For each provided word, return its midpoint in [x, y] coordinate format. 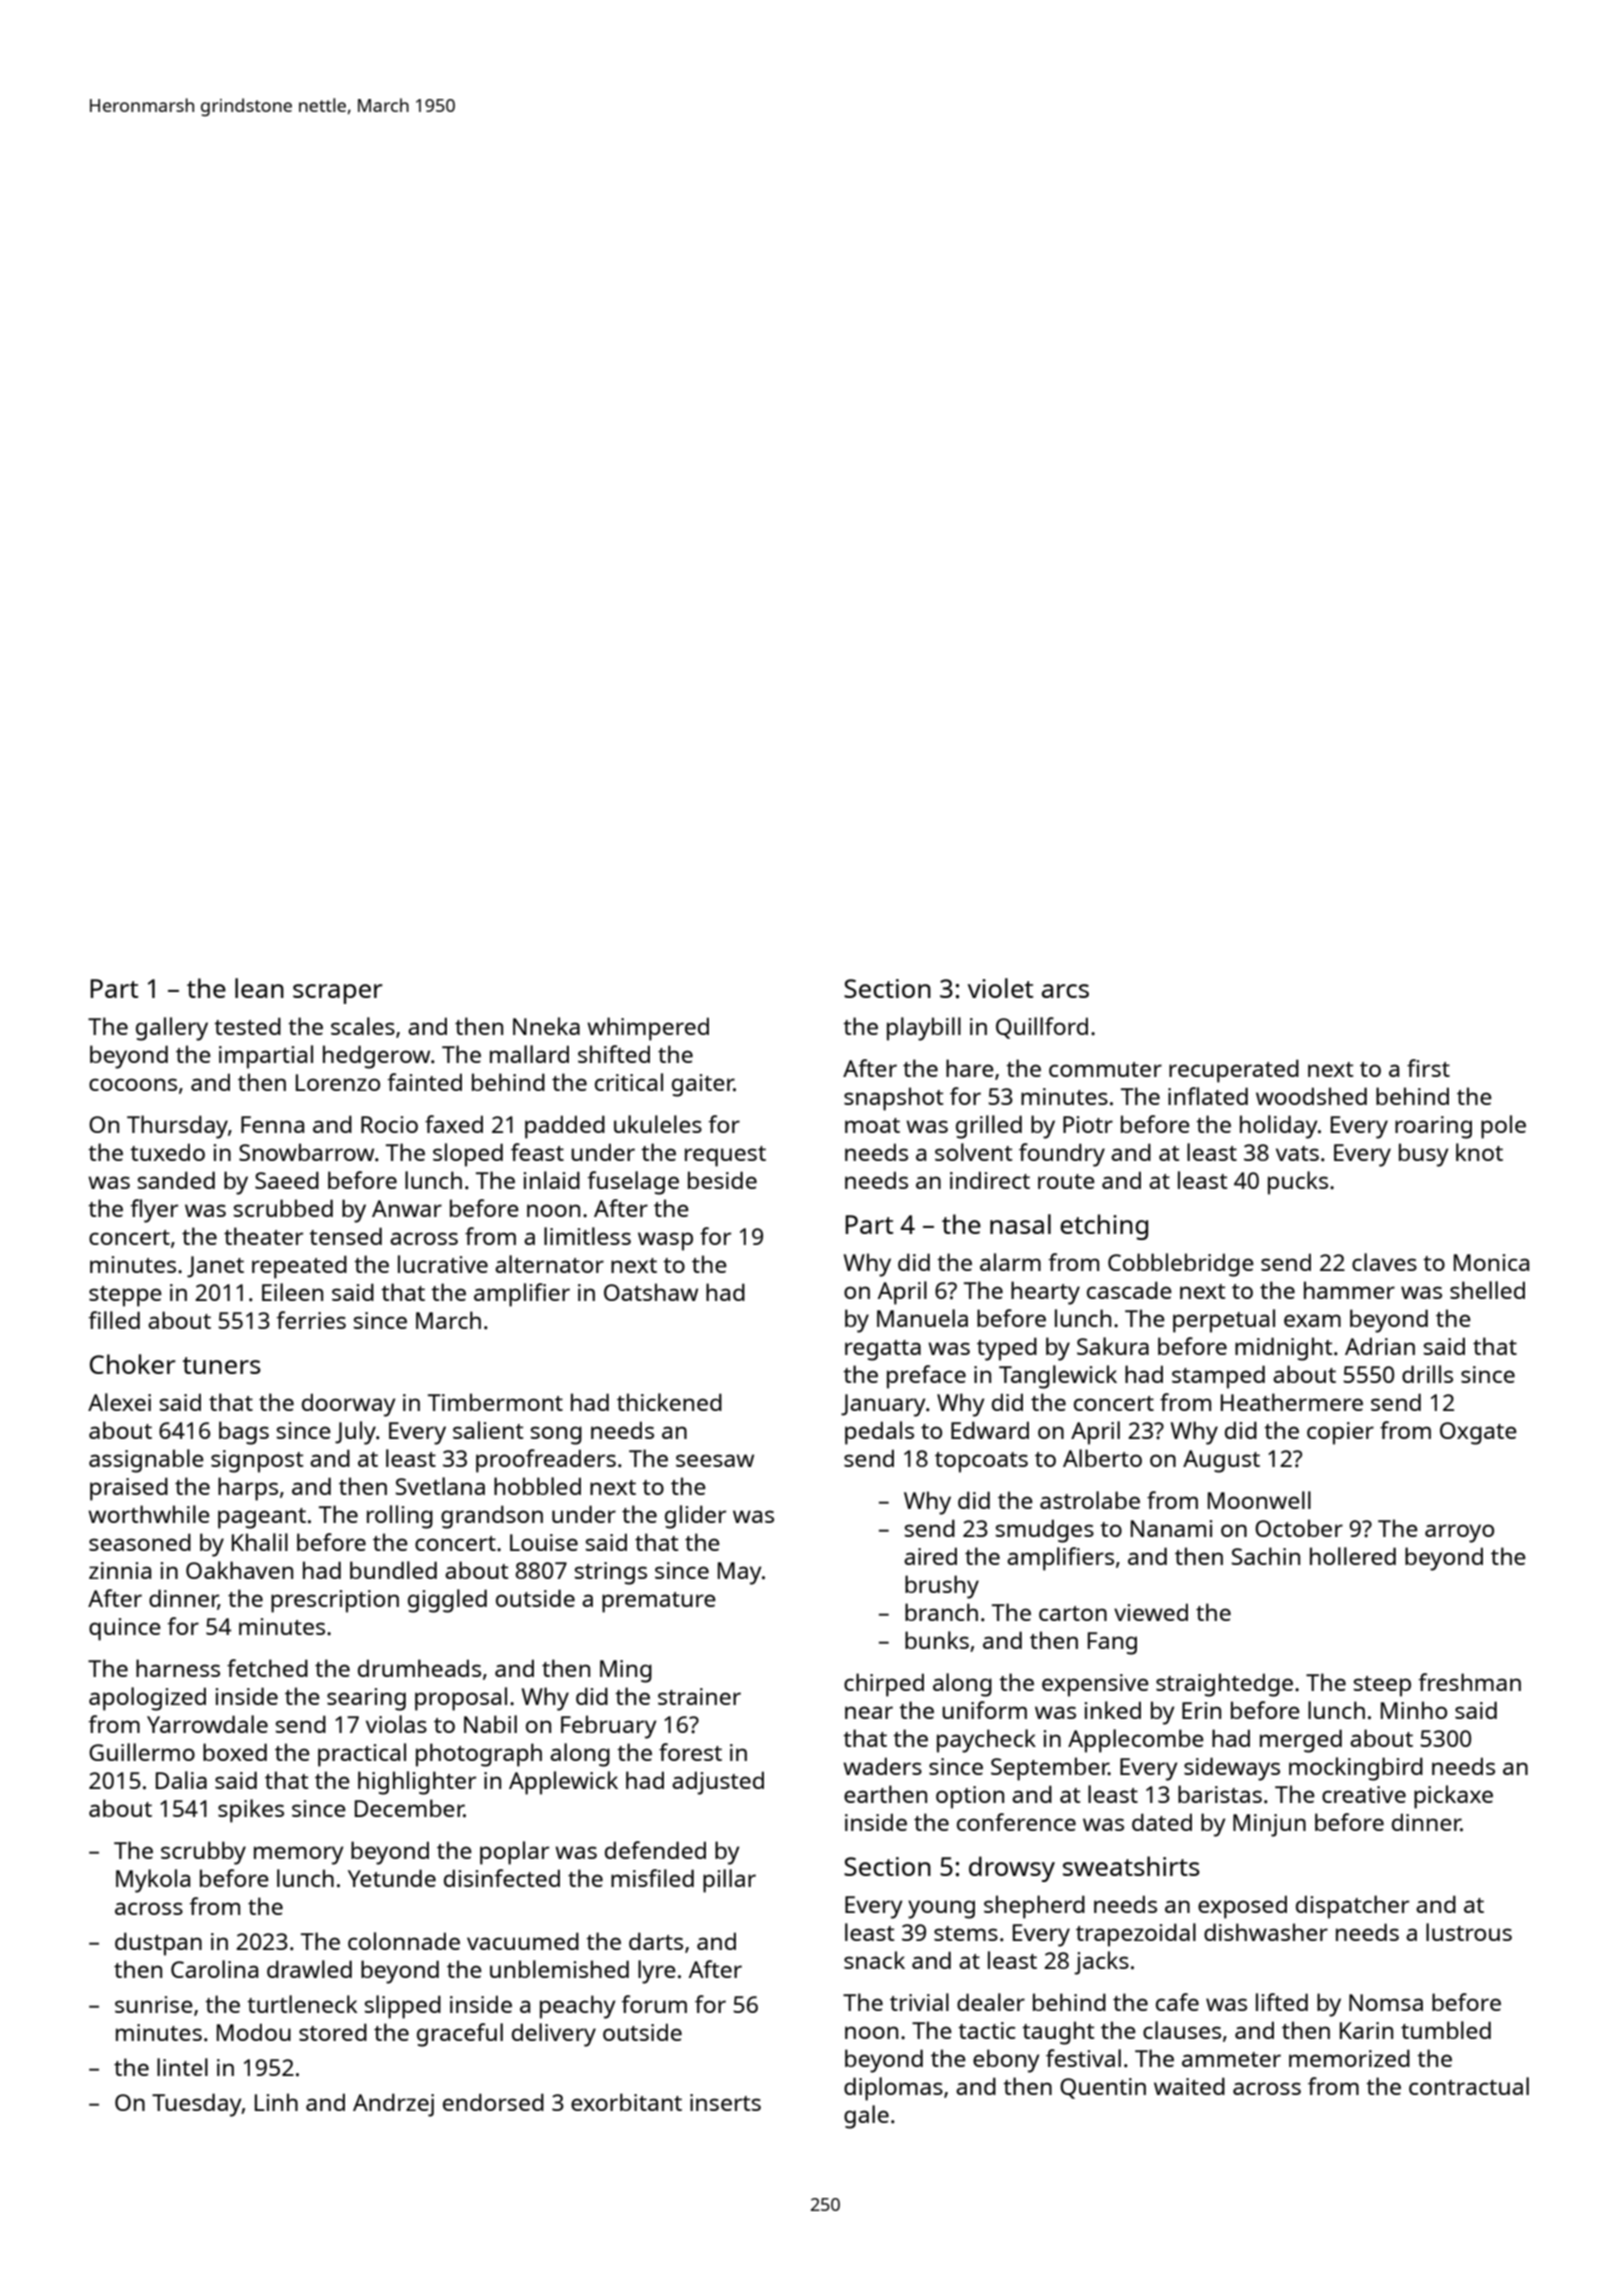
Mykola [153, 1881]
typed [1007, 1349]
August [1221, 1461]
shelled [1487, 1290]
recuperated [1234, 1071]
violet [1000, 988]
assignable [146, 1461]
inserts [725, 2102]
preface [926, 1377]
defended [655, 1850]
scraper [338, 994]
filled [114, 1320]
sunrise [154, 2004]
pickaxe [1453, 1797]
